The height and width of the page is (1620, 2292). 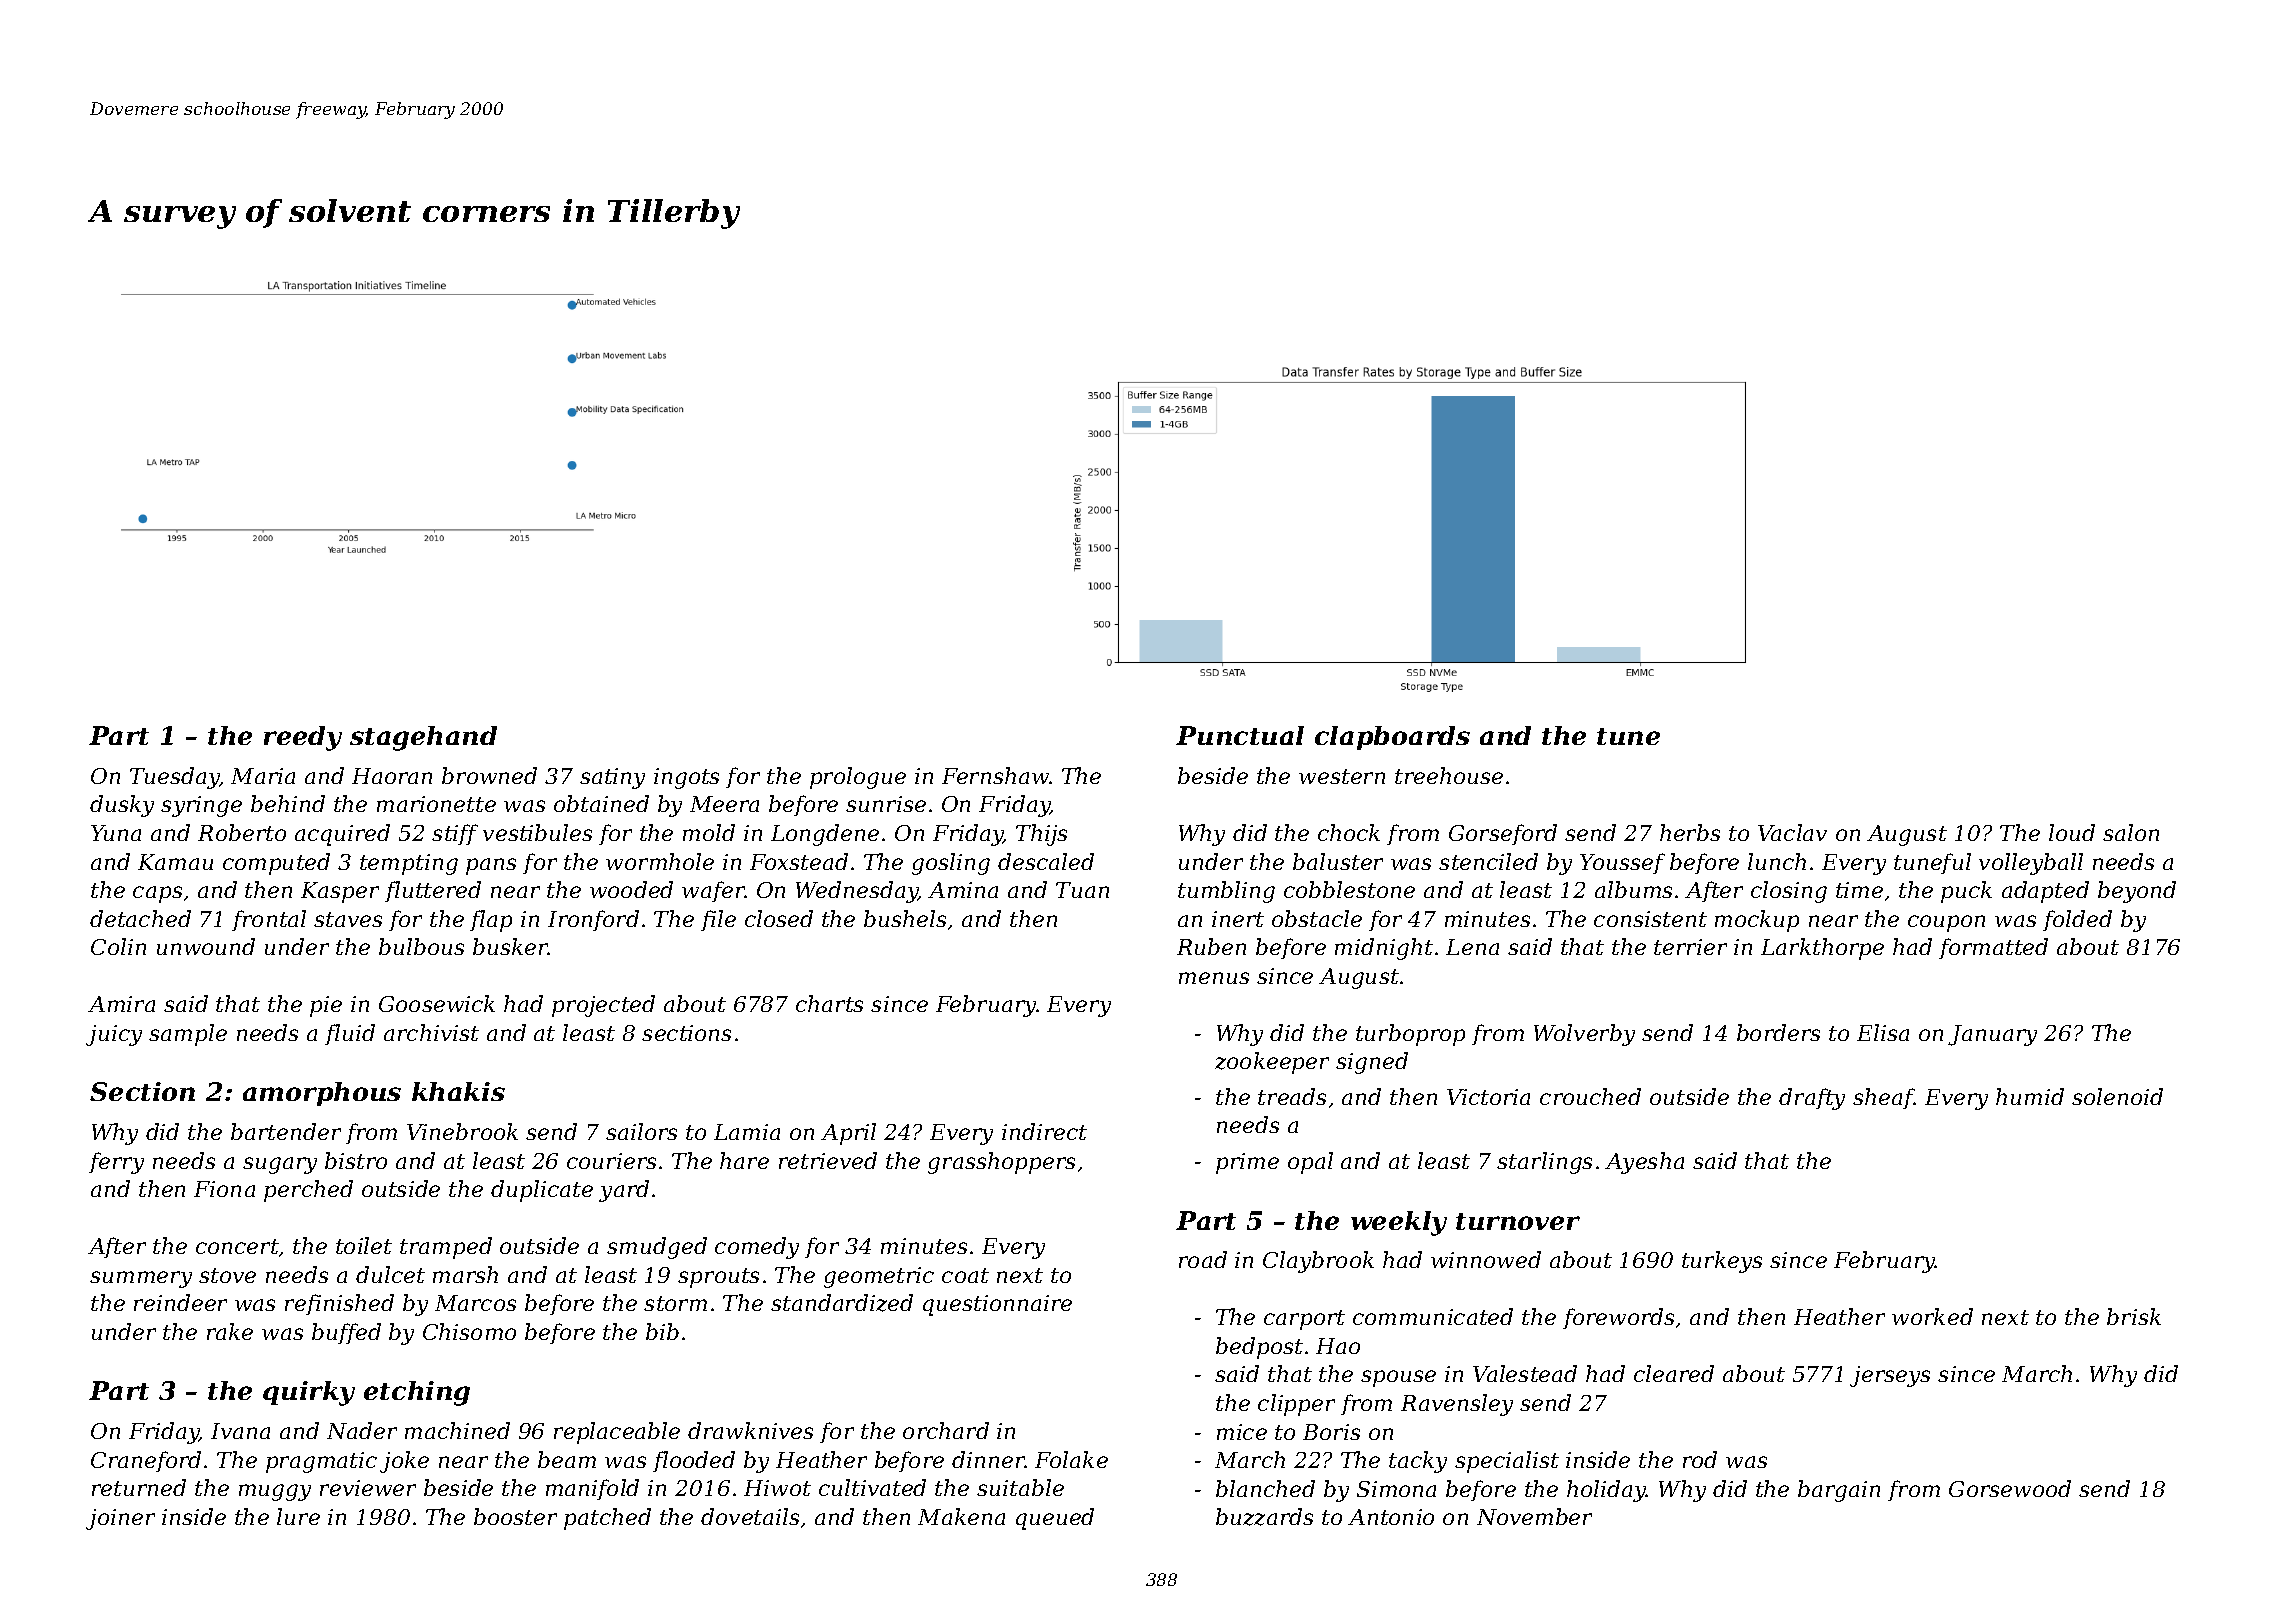 I want to click on duplicate, so click(x=542, y=1191).
